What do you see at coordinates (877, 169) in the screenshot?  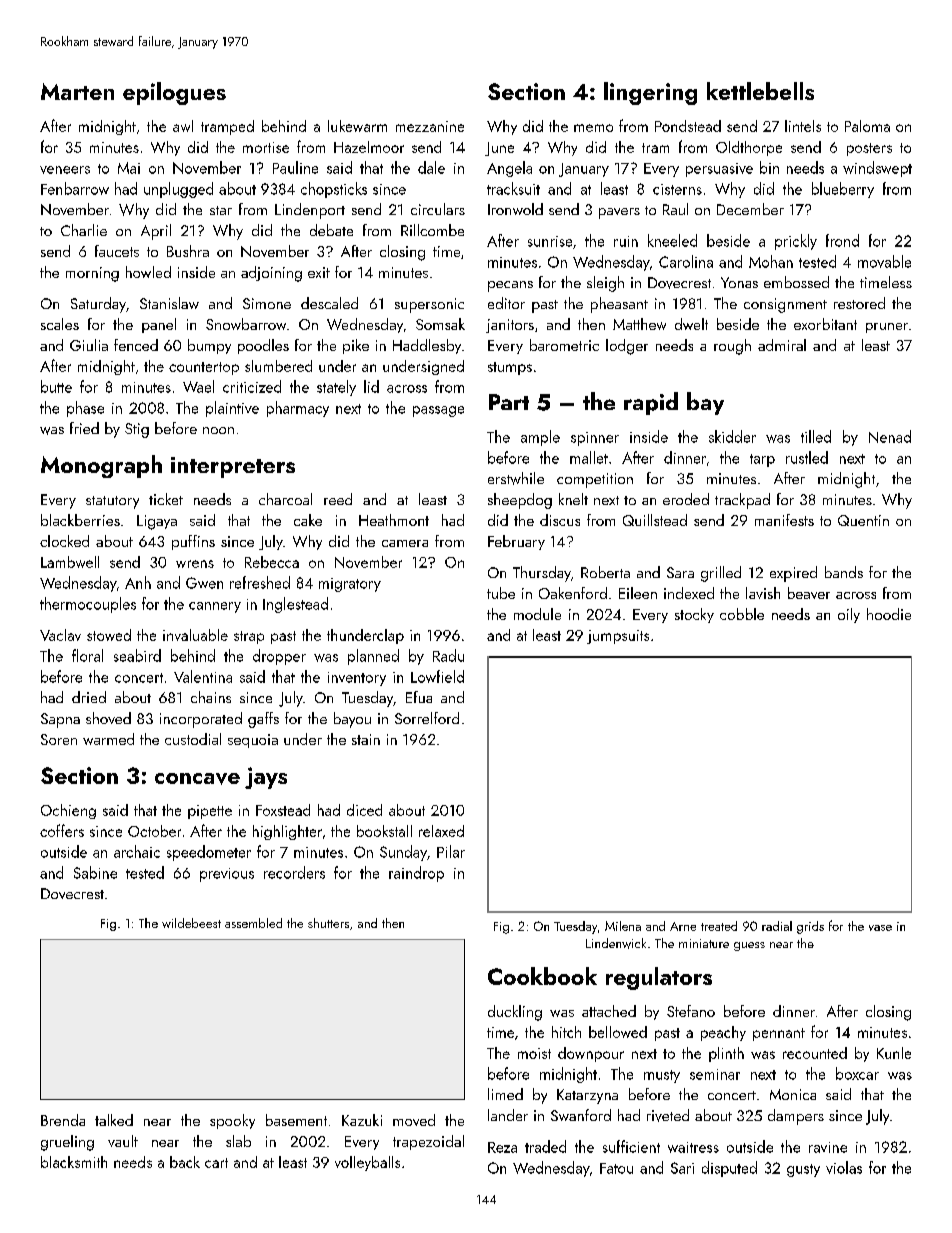 I see `windswept` at bounding box center [877, 169].
